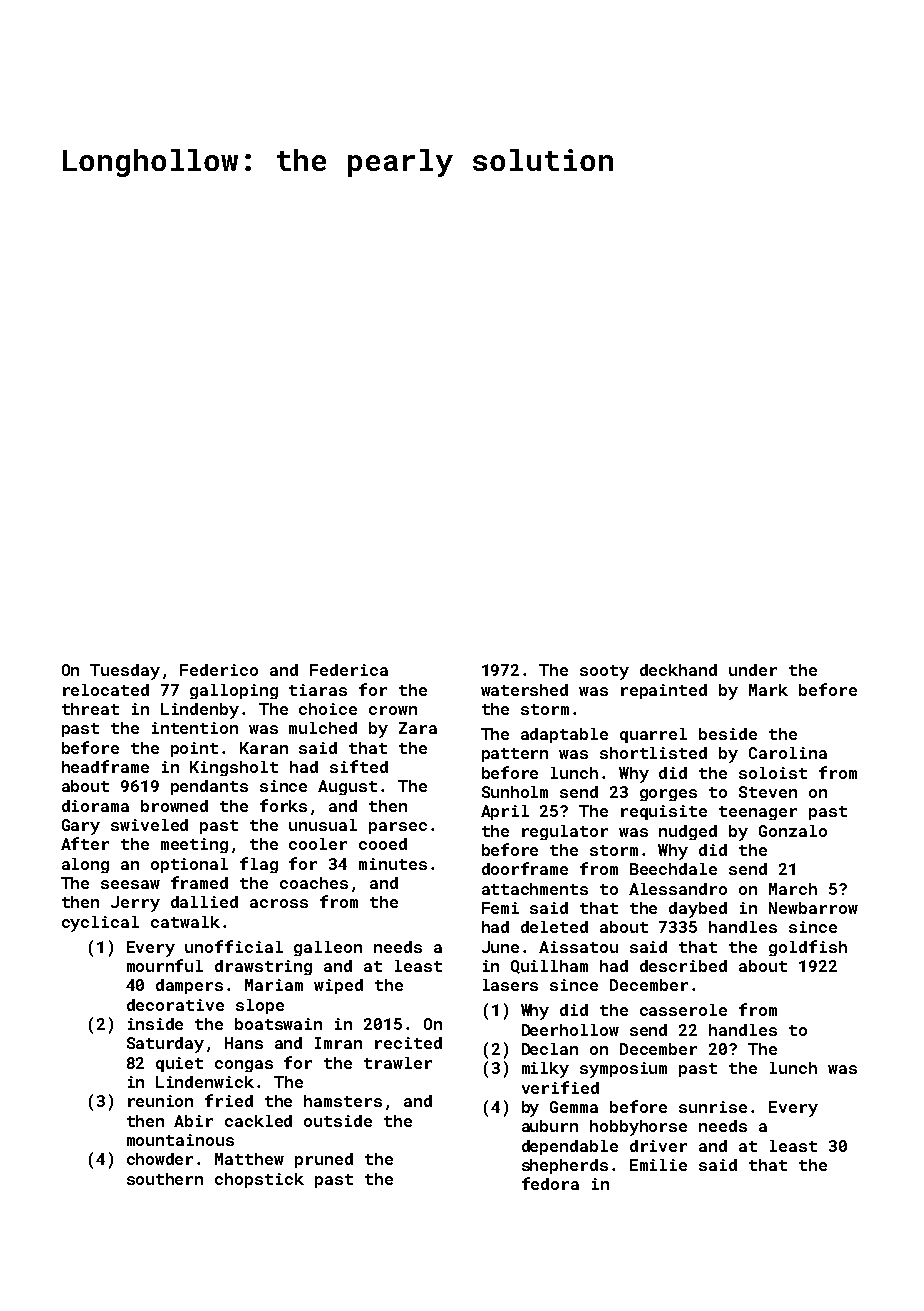 The height and width of the screenshot is (1311, 924). I want to click on fedora, so click(550, 1183).
